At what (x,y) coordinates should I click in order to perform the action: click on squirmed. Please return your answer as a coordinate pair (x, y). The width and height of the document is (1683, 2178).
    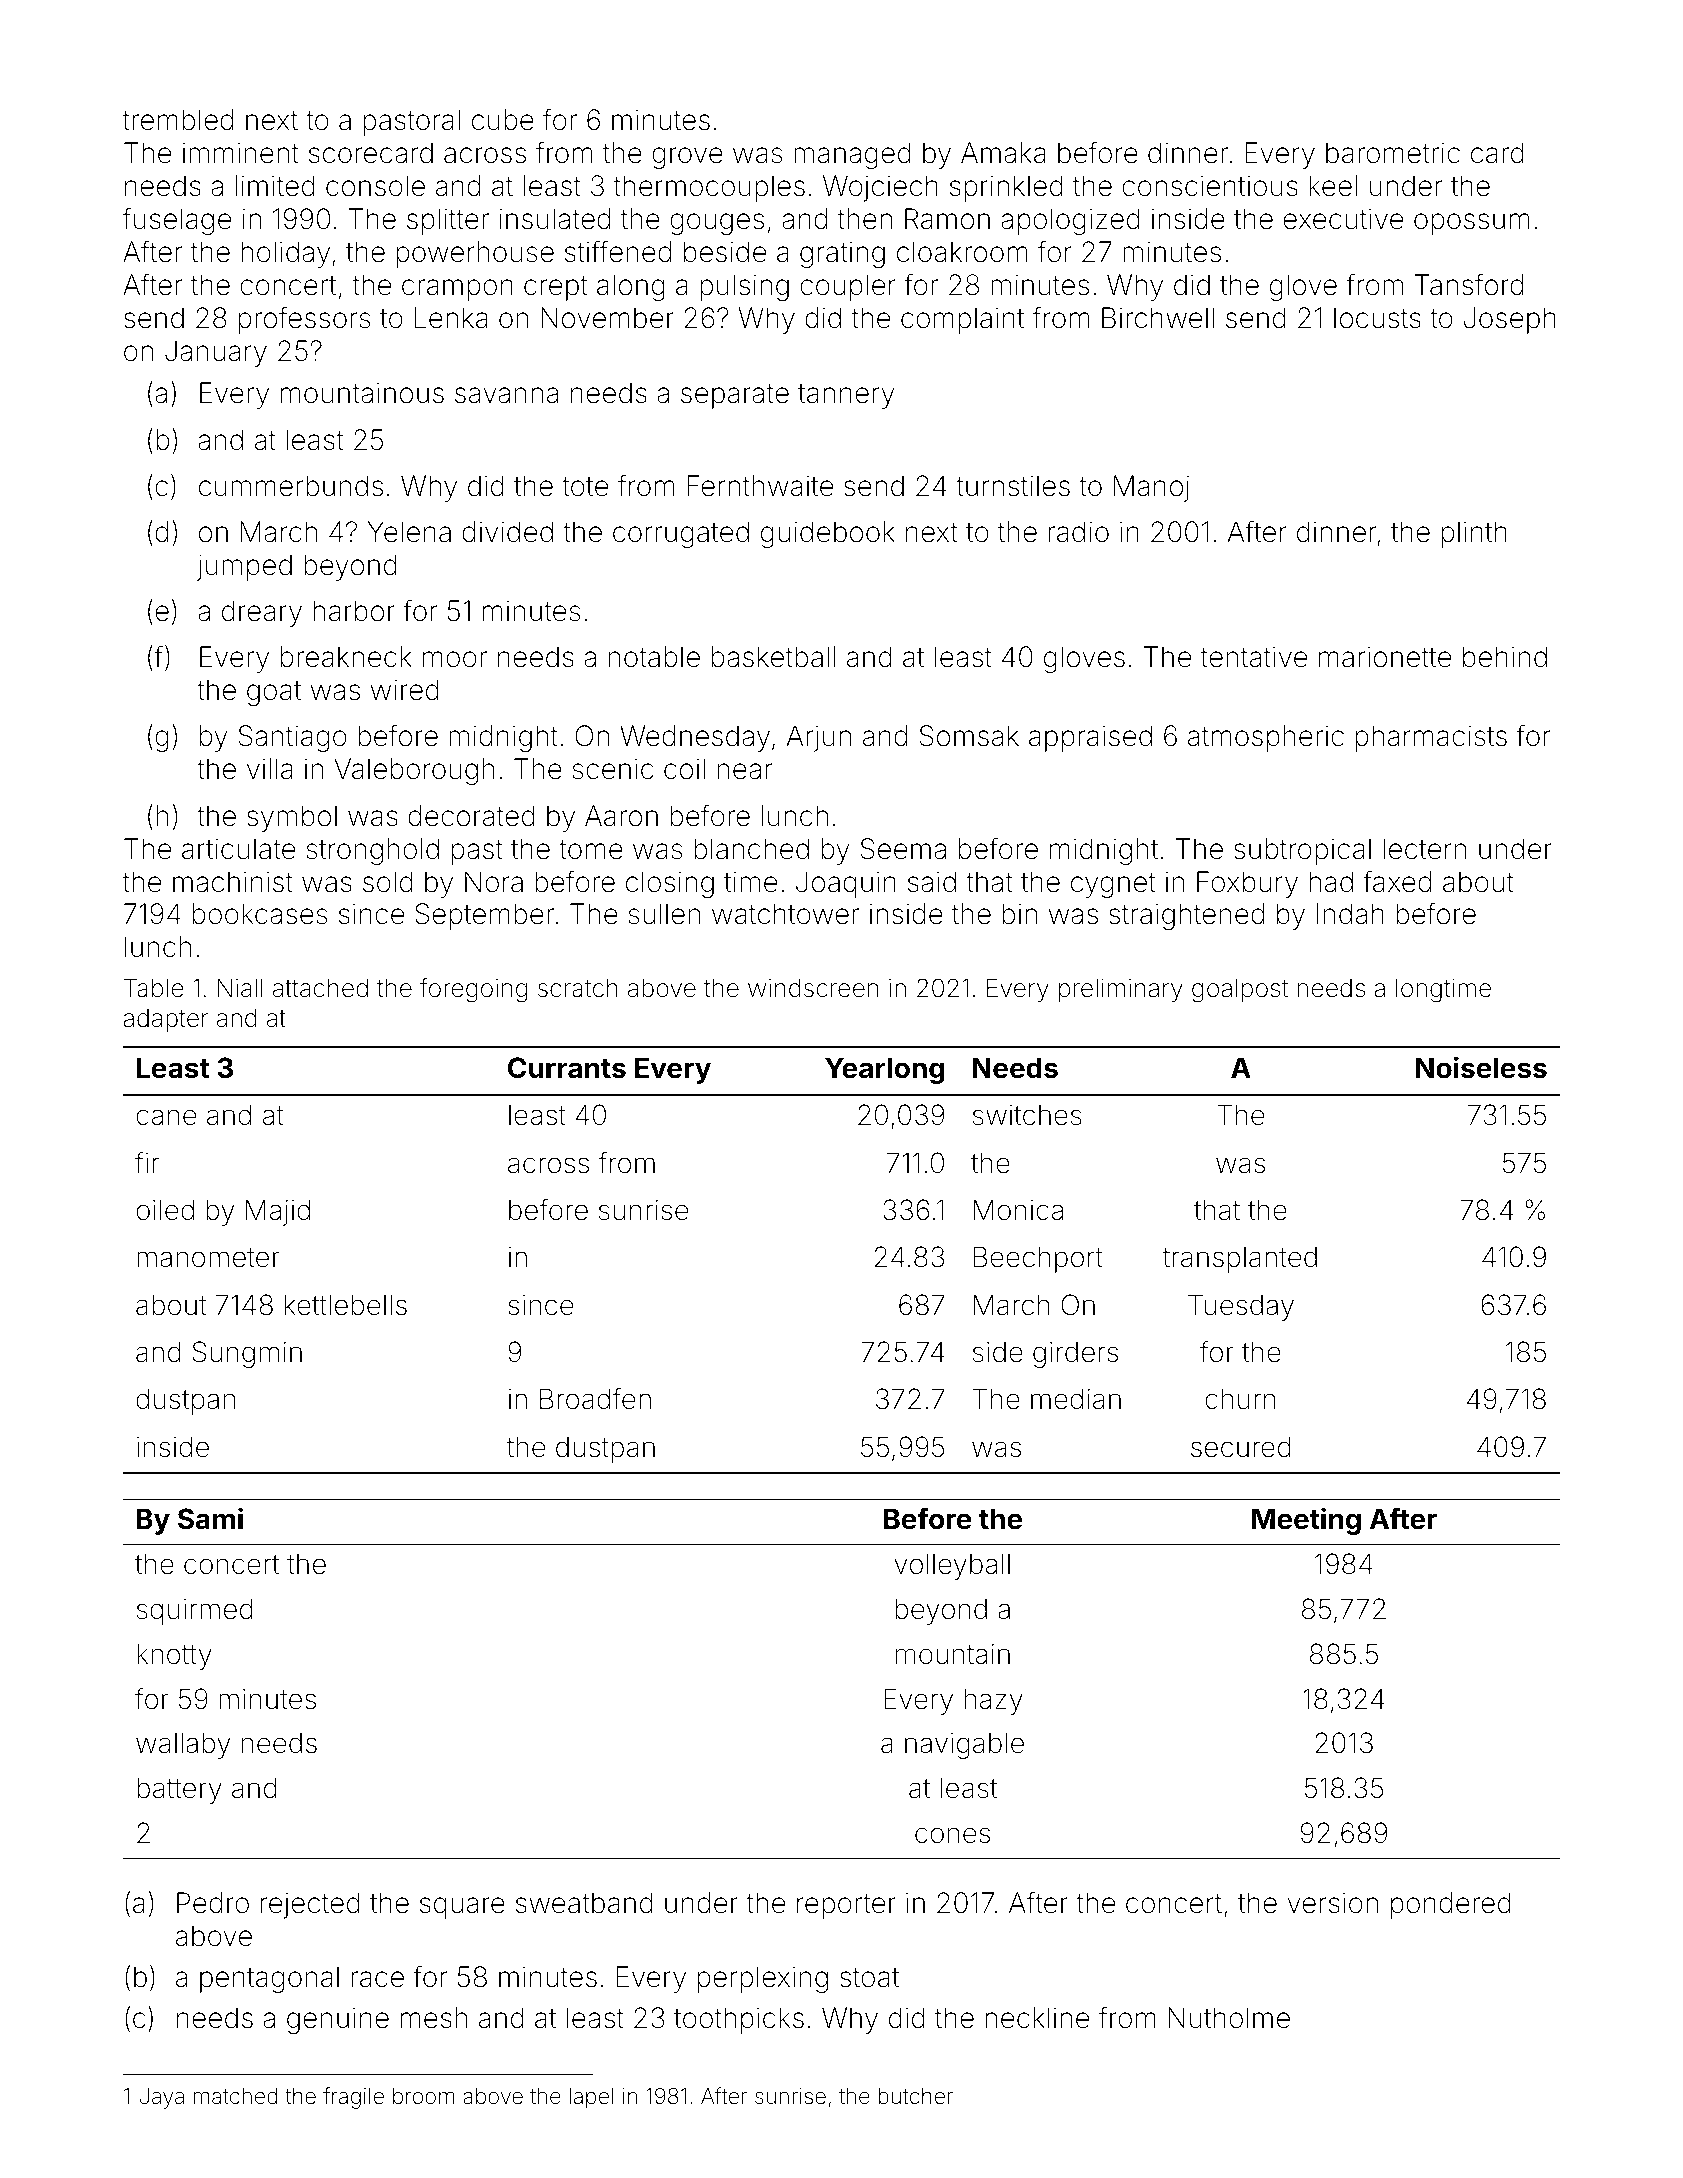
    Looking at the image, I should click on (195, 1611).
